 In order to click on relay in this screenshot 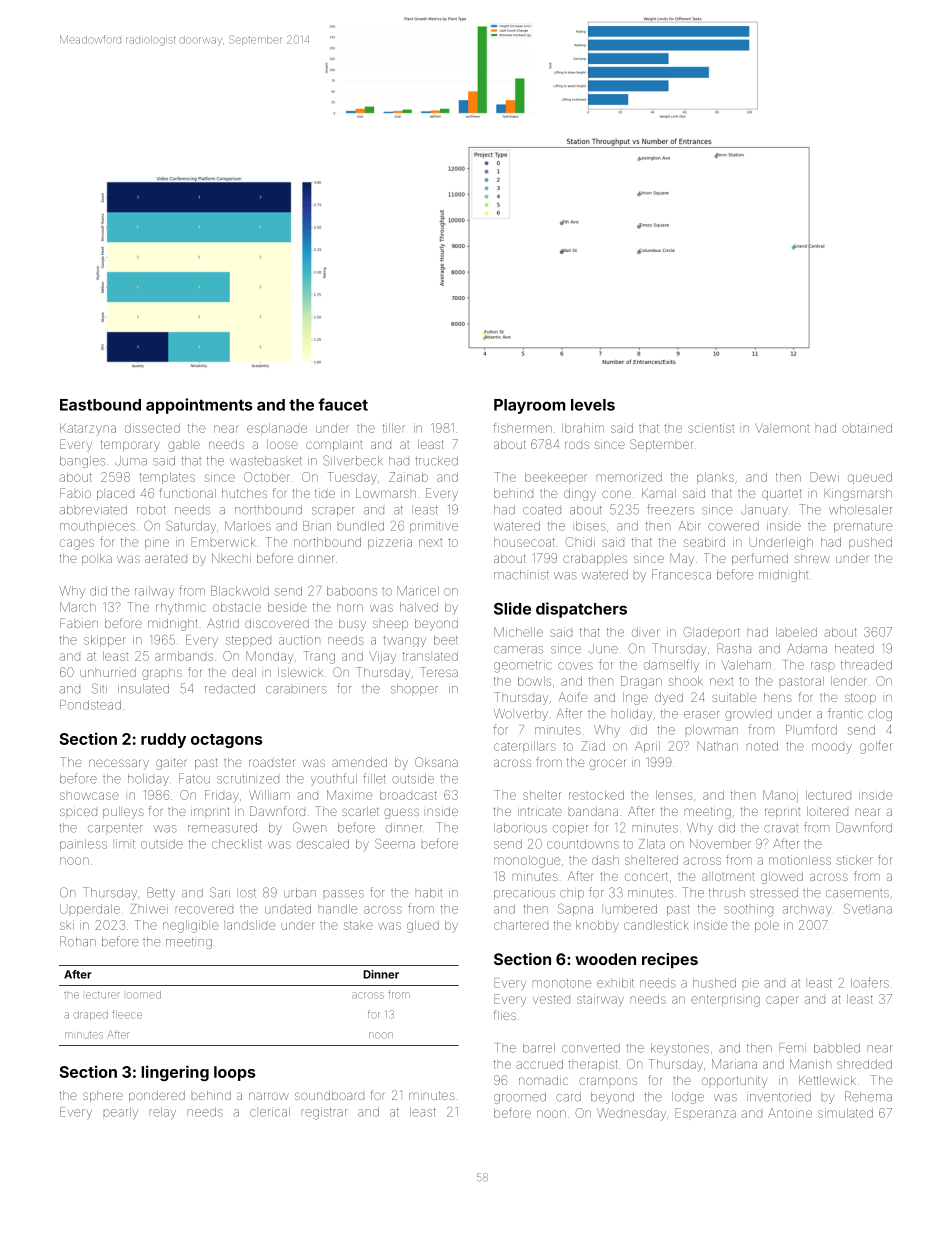, I will do `click(163, 1113)`.
